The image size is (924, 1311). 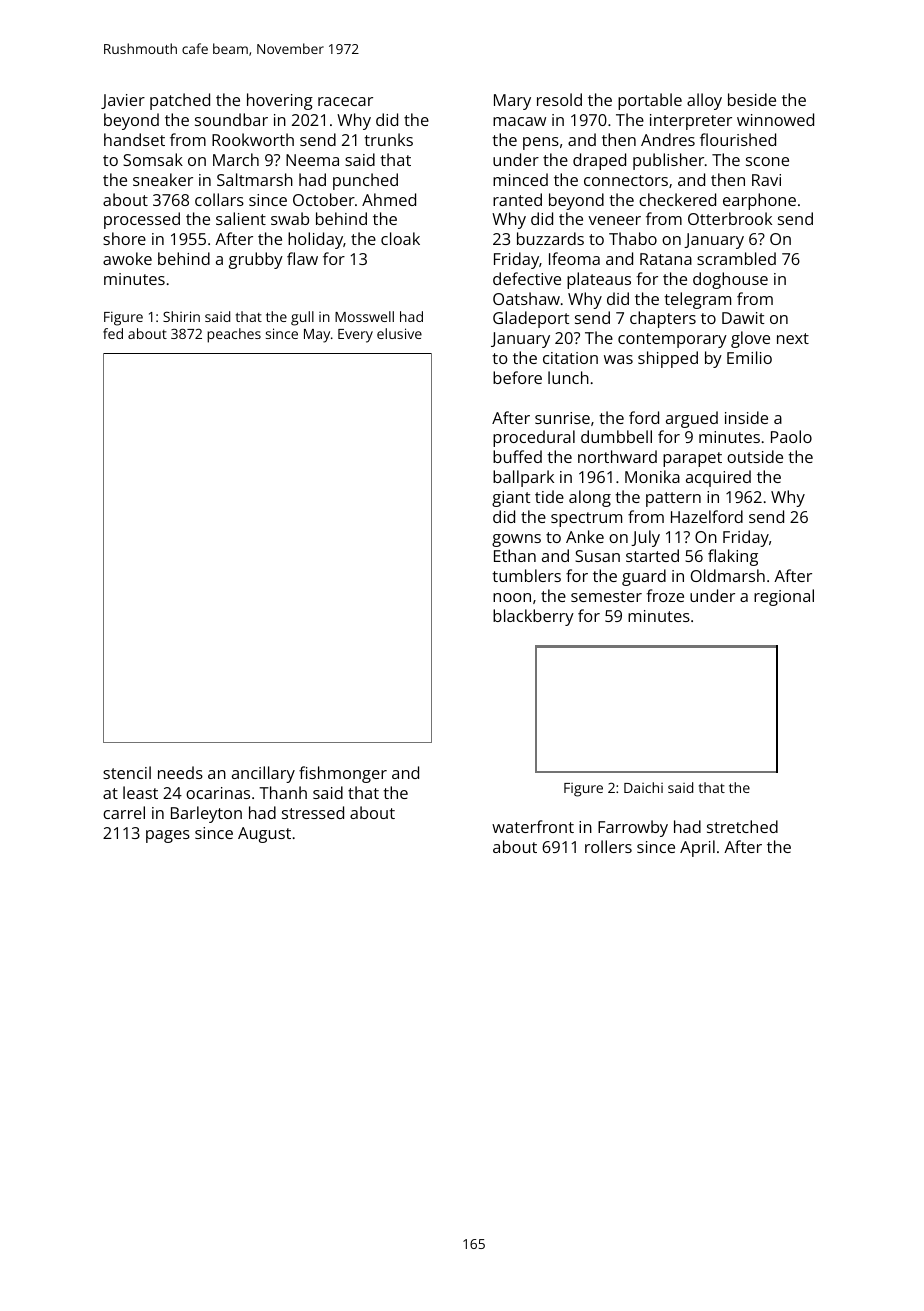 I want to click on connectors, so click(x=626, y=180).
